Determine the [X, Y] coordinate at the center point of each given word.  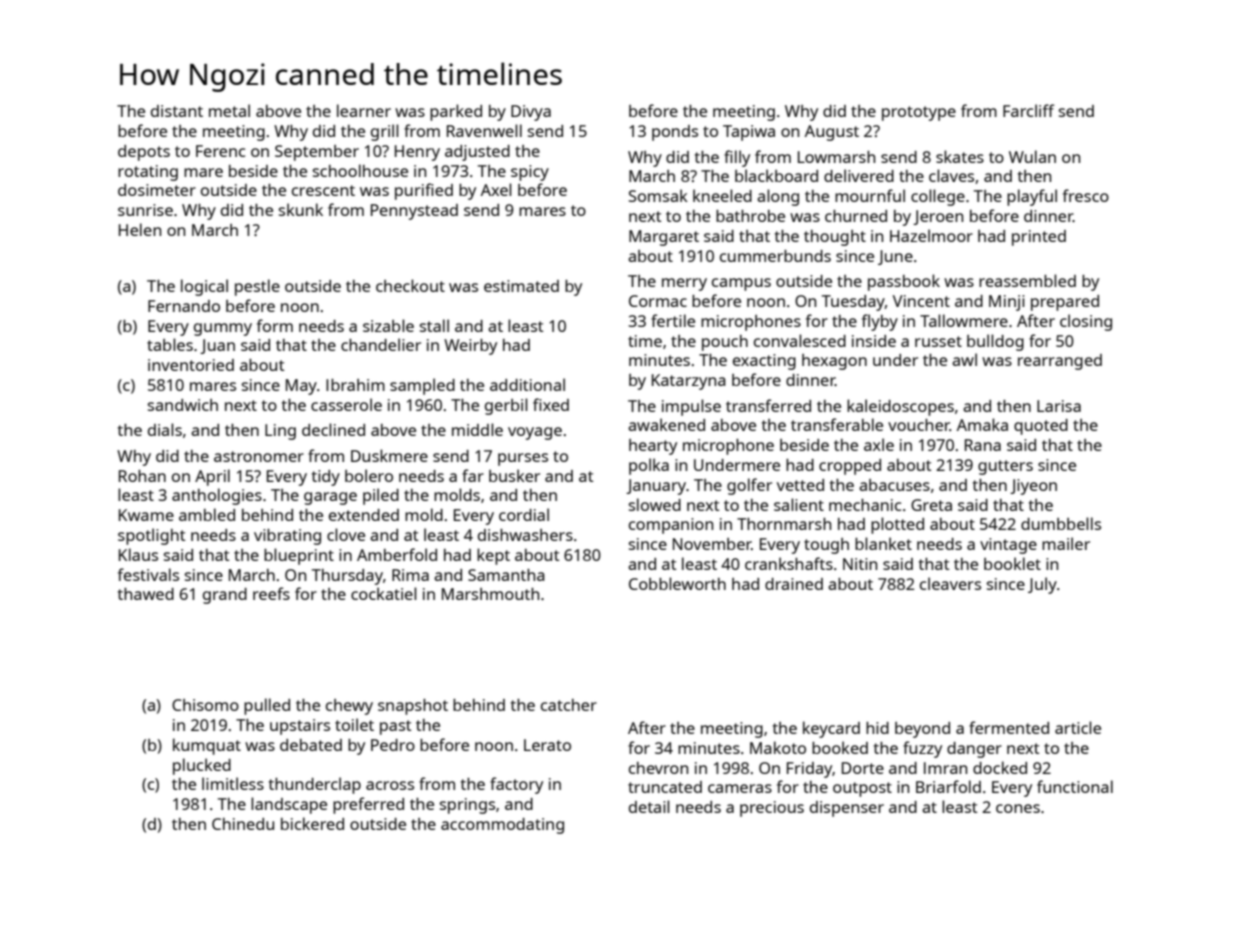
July [1042, 585]
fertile [673, 320]
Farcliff [1028, 110]
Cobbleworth [677, 583]
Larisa [1059, 406]
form [275, 325]
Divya [531, 113]
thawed [146, 594]
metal [229, 110]
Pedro [393, 745]
